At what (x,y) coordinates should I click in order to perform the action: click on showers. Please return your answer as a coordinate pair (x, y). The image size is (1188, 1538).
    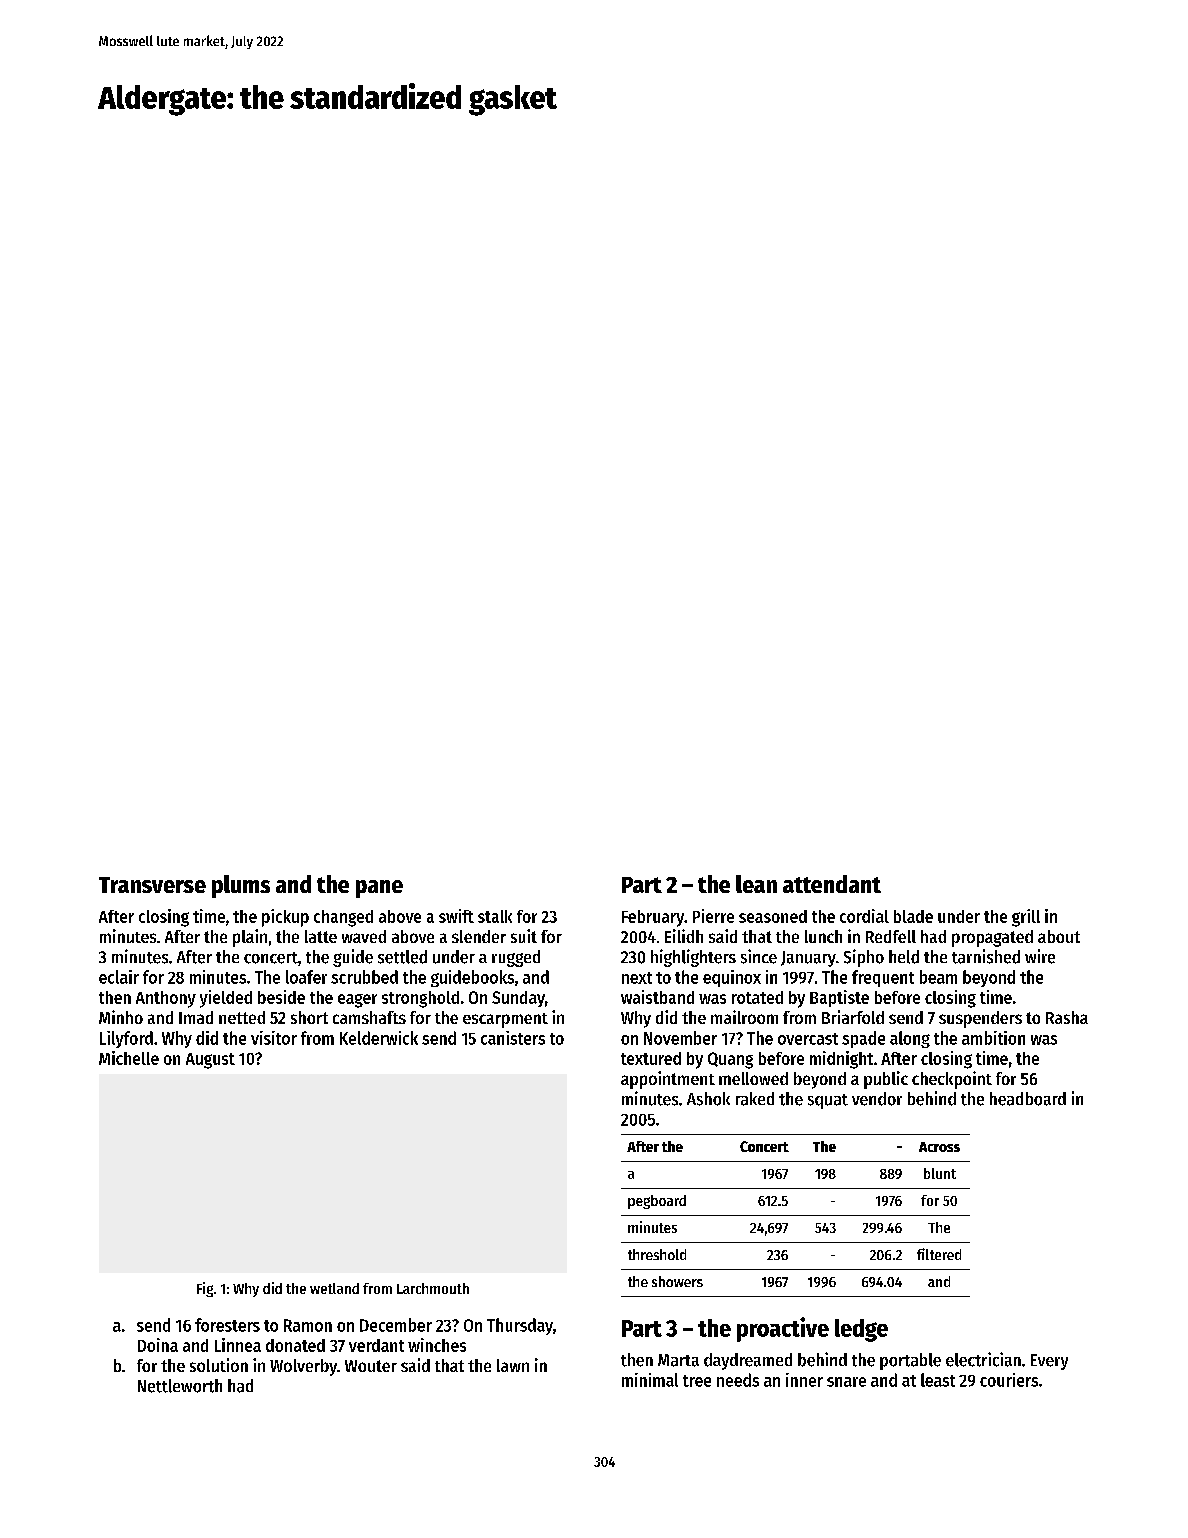
    Looking at the image, I should click on (677, 1281).
